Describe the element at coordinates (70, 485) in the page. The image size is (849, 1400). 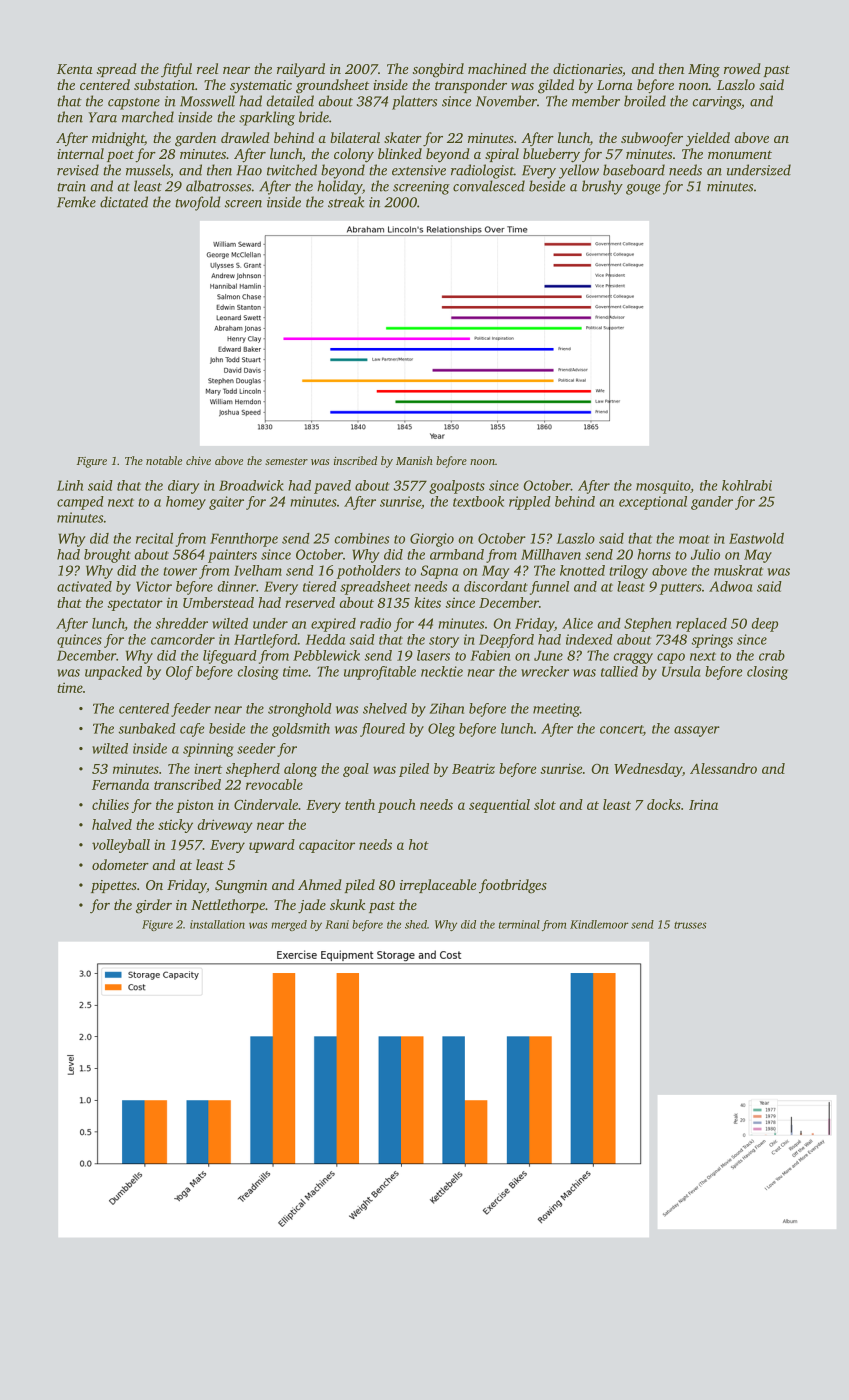
I see `Linh` at that location.
